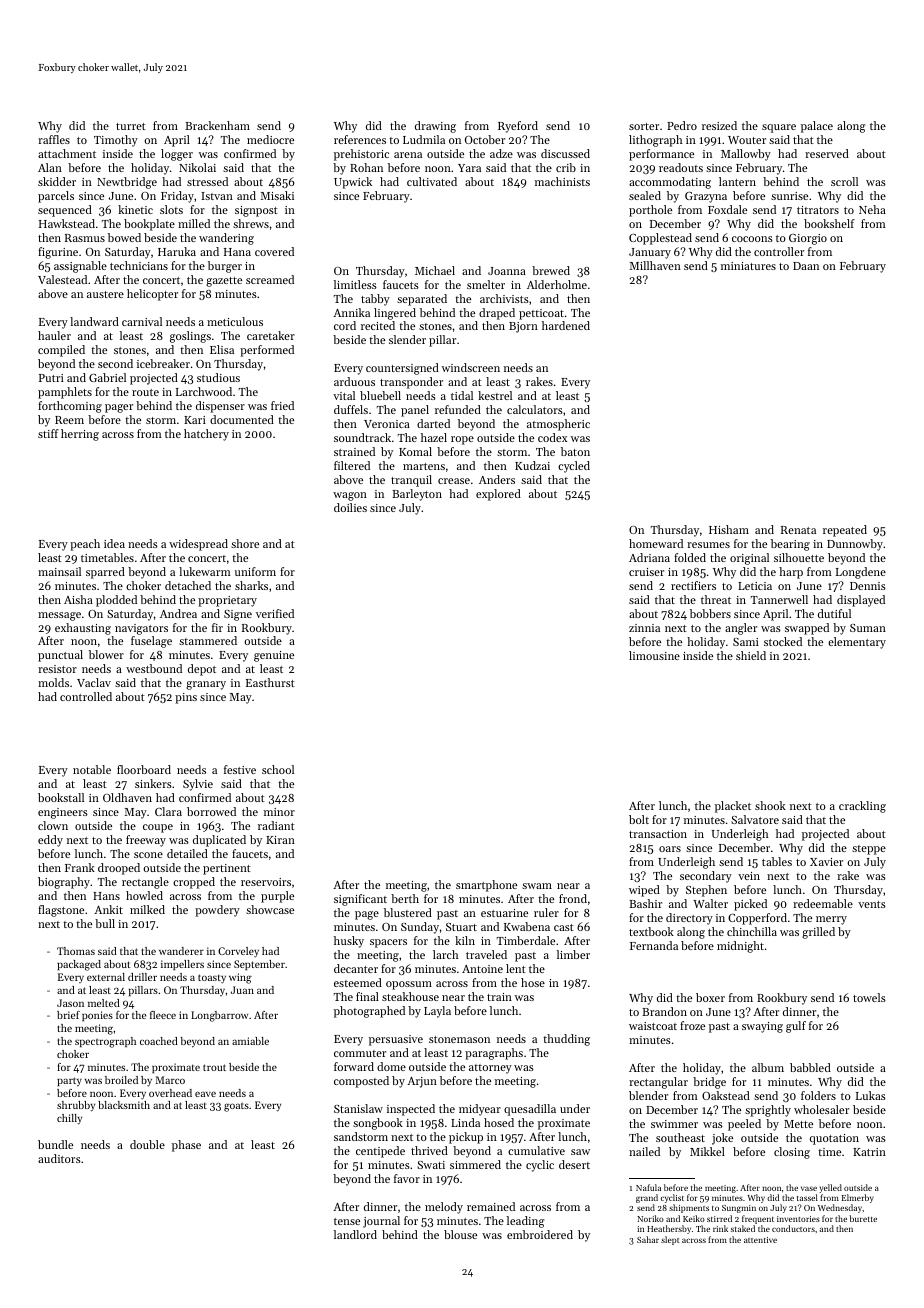 The image size is (924, 1308). What do you see at coordinates (826, 862) in the page?
I see `Xavier` at bounding box center [826, 862].
